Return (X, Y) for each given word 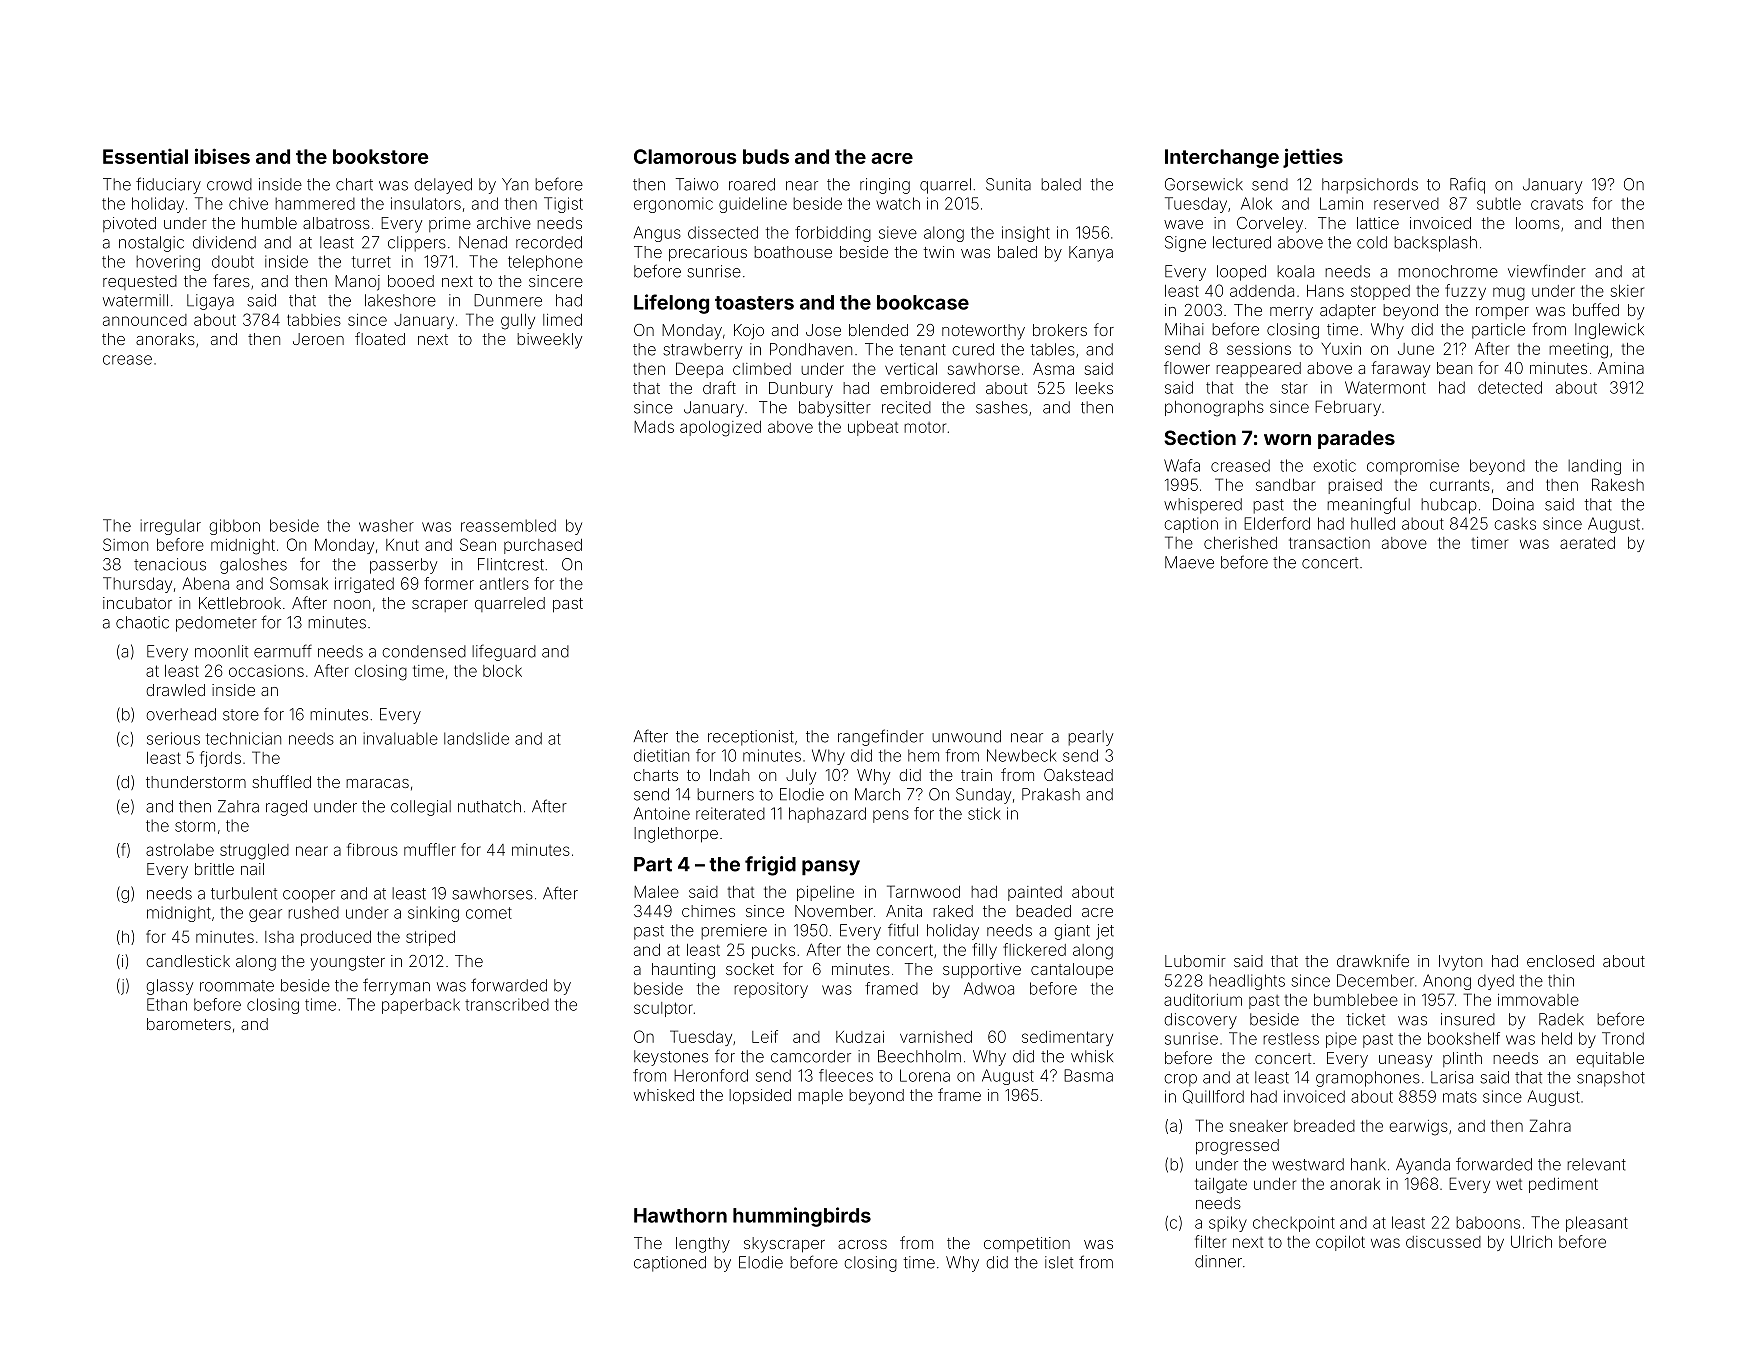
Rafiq (1467, 185)
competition (1027, 1244)
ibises (222, 156)
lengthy (703, 1245)
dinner (1218, 1261)
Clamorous (685, 156)
